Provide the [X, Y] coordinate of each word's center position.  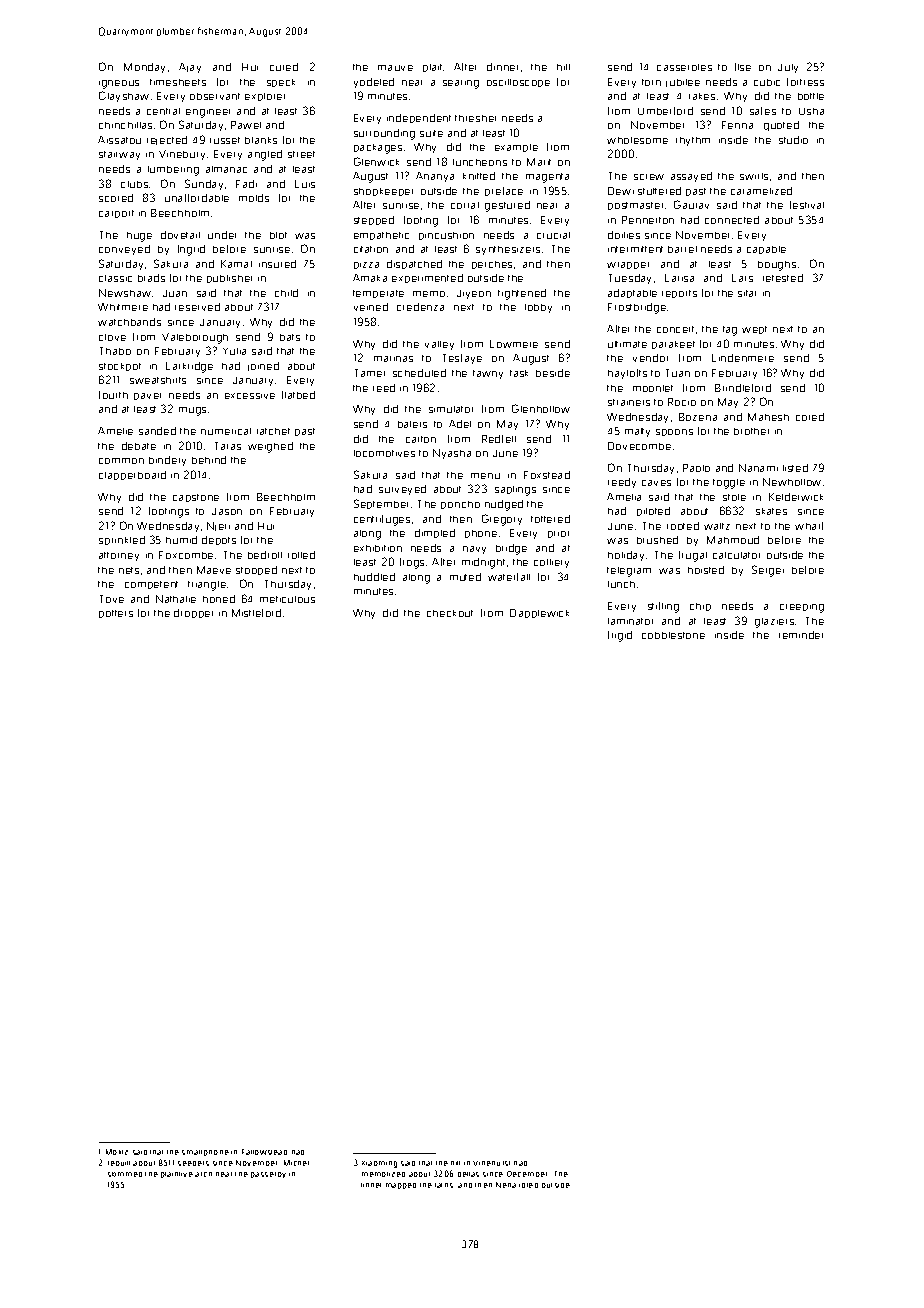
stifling [663, 607]
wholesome [637, 140]
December [527, 1174]
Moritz [117, 1152]
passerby [268, 1175]
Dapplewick [539, 613]
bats [290, 337]
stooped [256, 570]
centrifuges [382, 520]
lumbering [173, 171]
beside [553, 373]
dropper [193, 613]
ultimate [627, 344]
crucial [553, 235]
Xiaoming [379, 1164]
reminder [801, 635]
